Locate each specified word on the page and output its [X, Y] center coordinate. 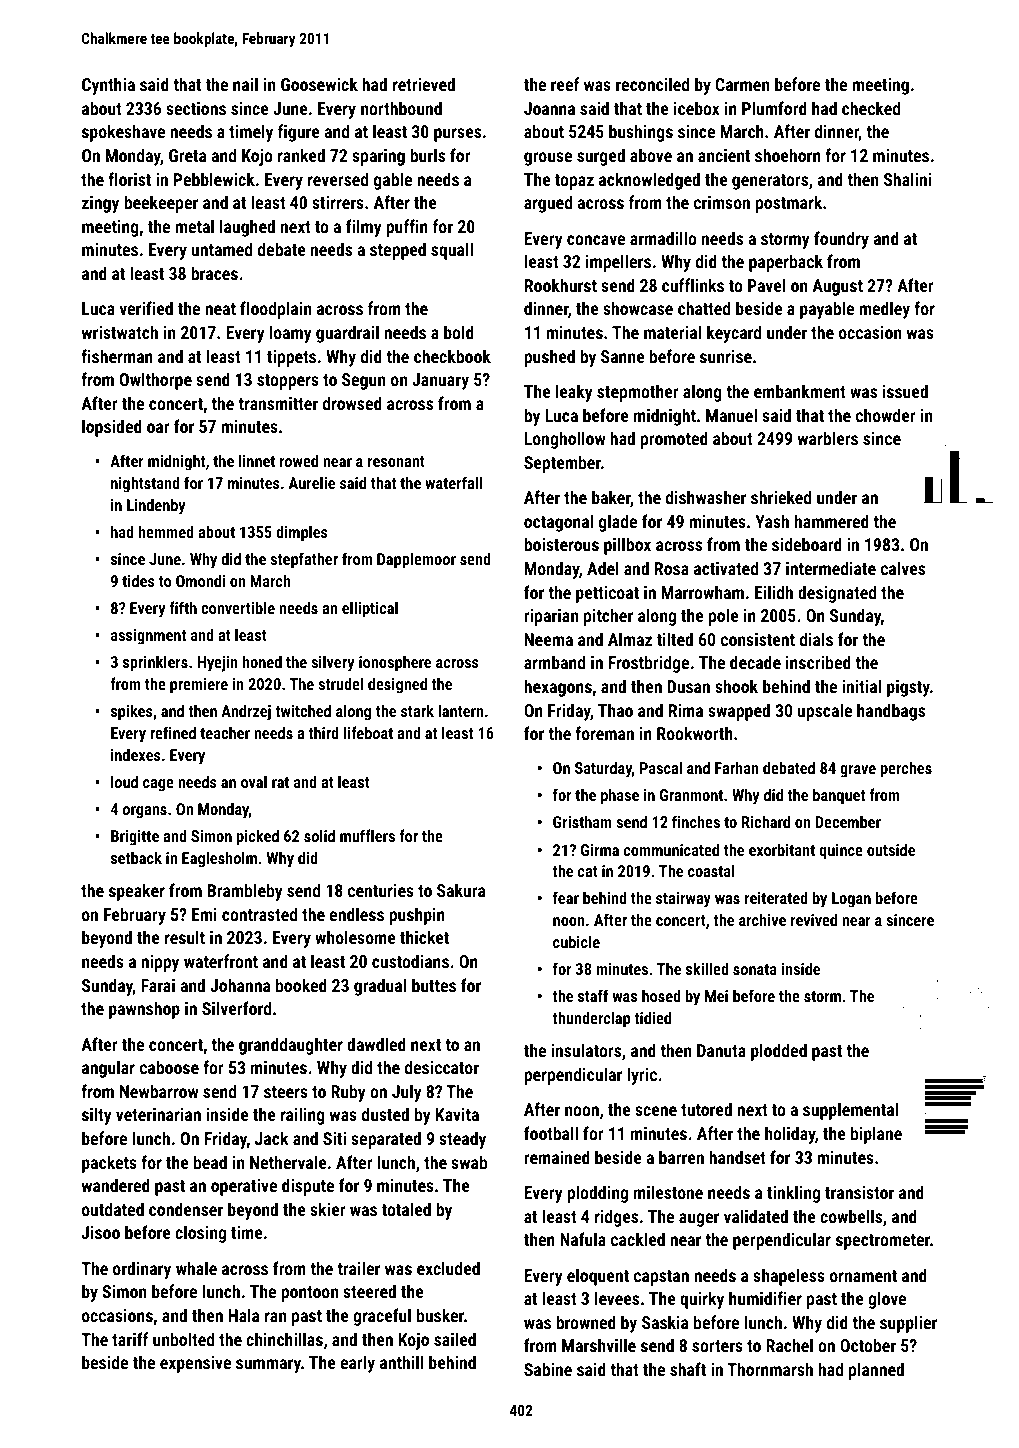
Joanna [549, 108]
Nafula [583, 1239]
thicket [424, 937]
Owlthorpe [156, 381]
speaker [137, 892]
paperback [786, 263]
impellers [618, 263]
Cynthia [108, 86]
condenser [186, 1209]
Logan [851, 900]
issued [905, 391]
